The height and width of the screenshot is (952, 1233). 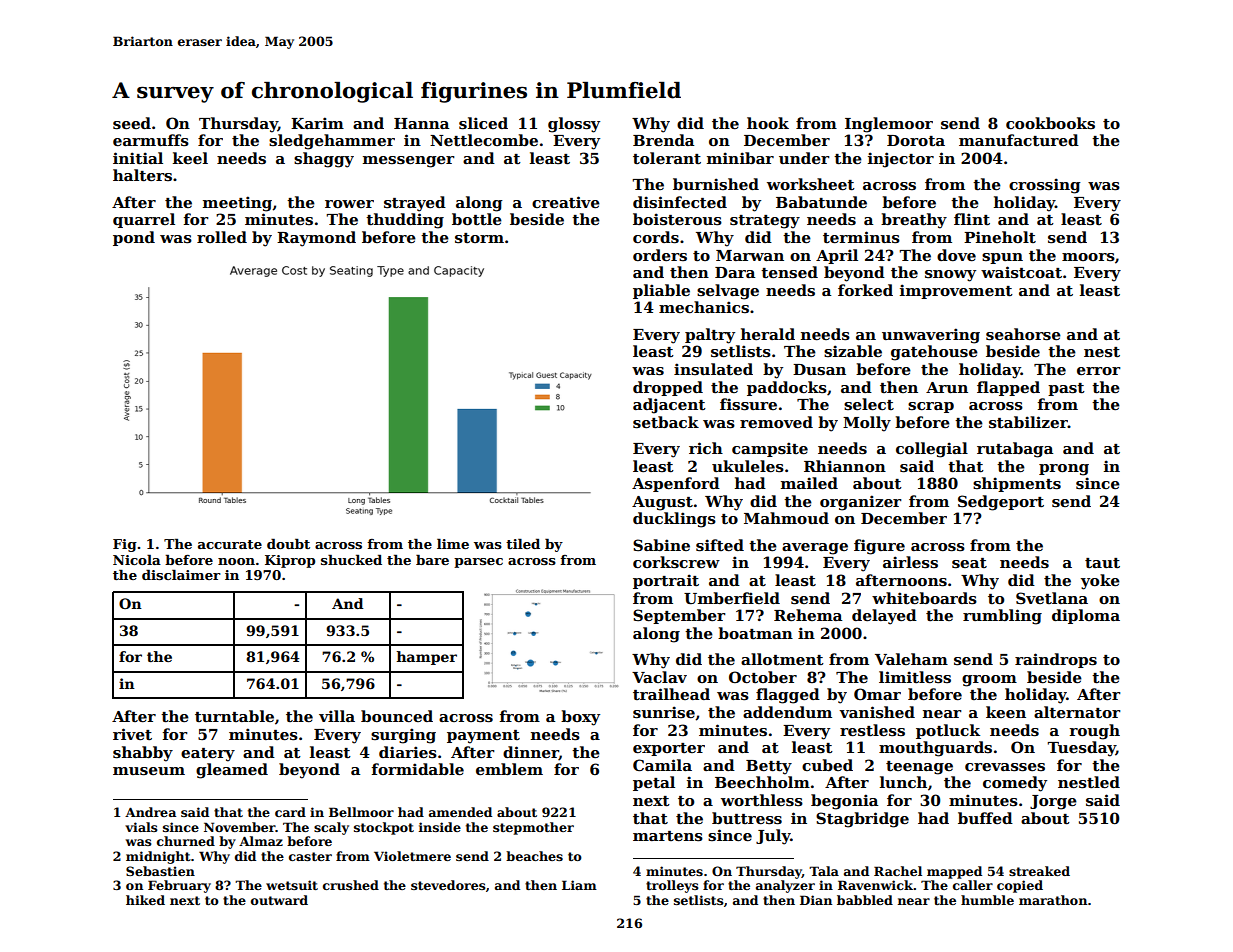 I want to click on moors, so click(x=1088, y=257).
